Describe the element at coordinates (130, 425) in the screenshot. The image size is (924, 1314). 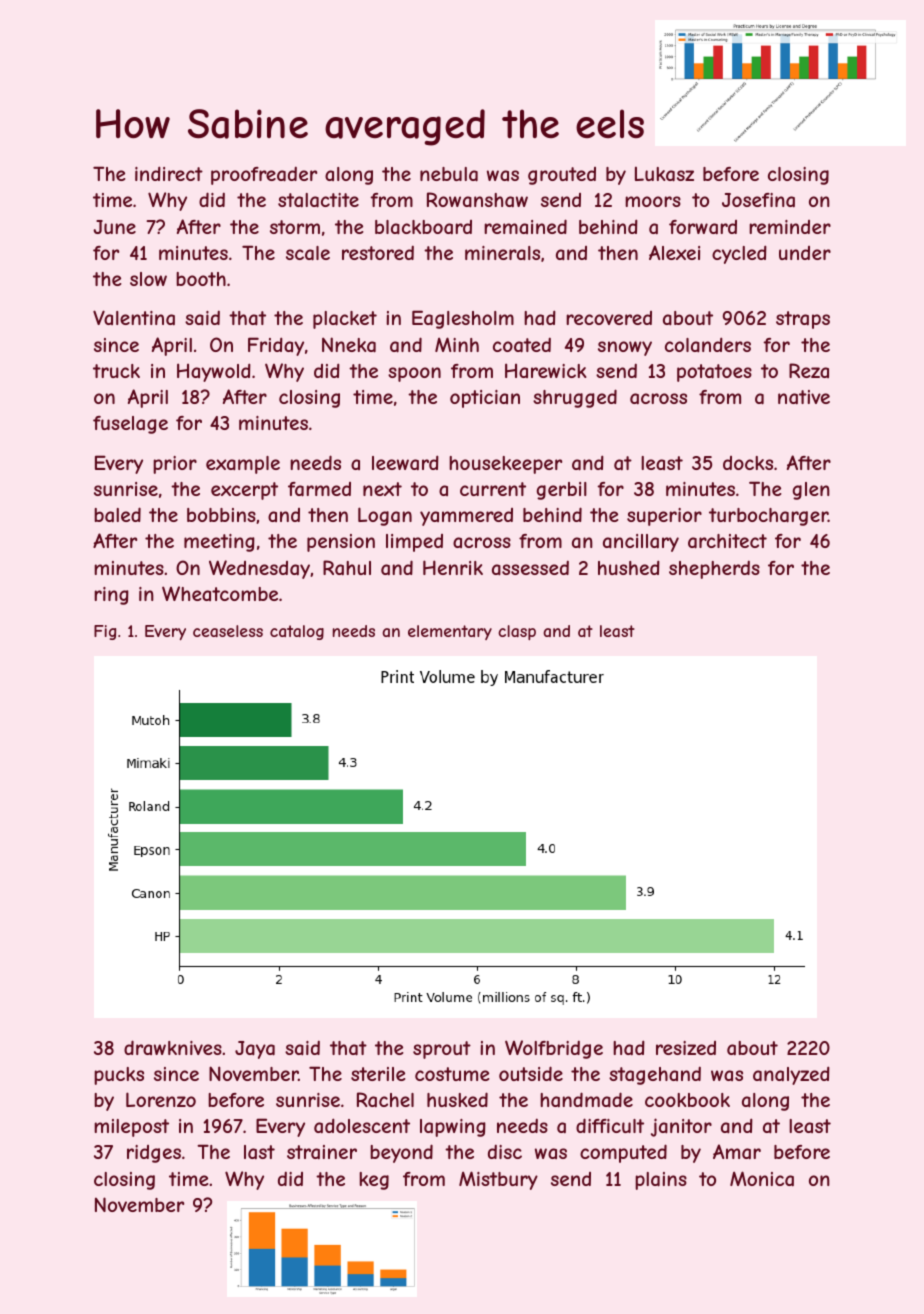
I see `fuselage` at that location.
